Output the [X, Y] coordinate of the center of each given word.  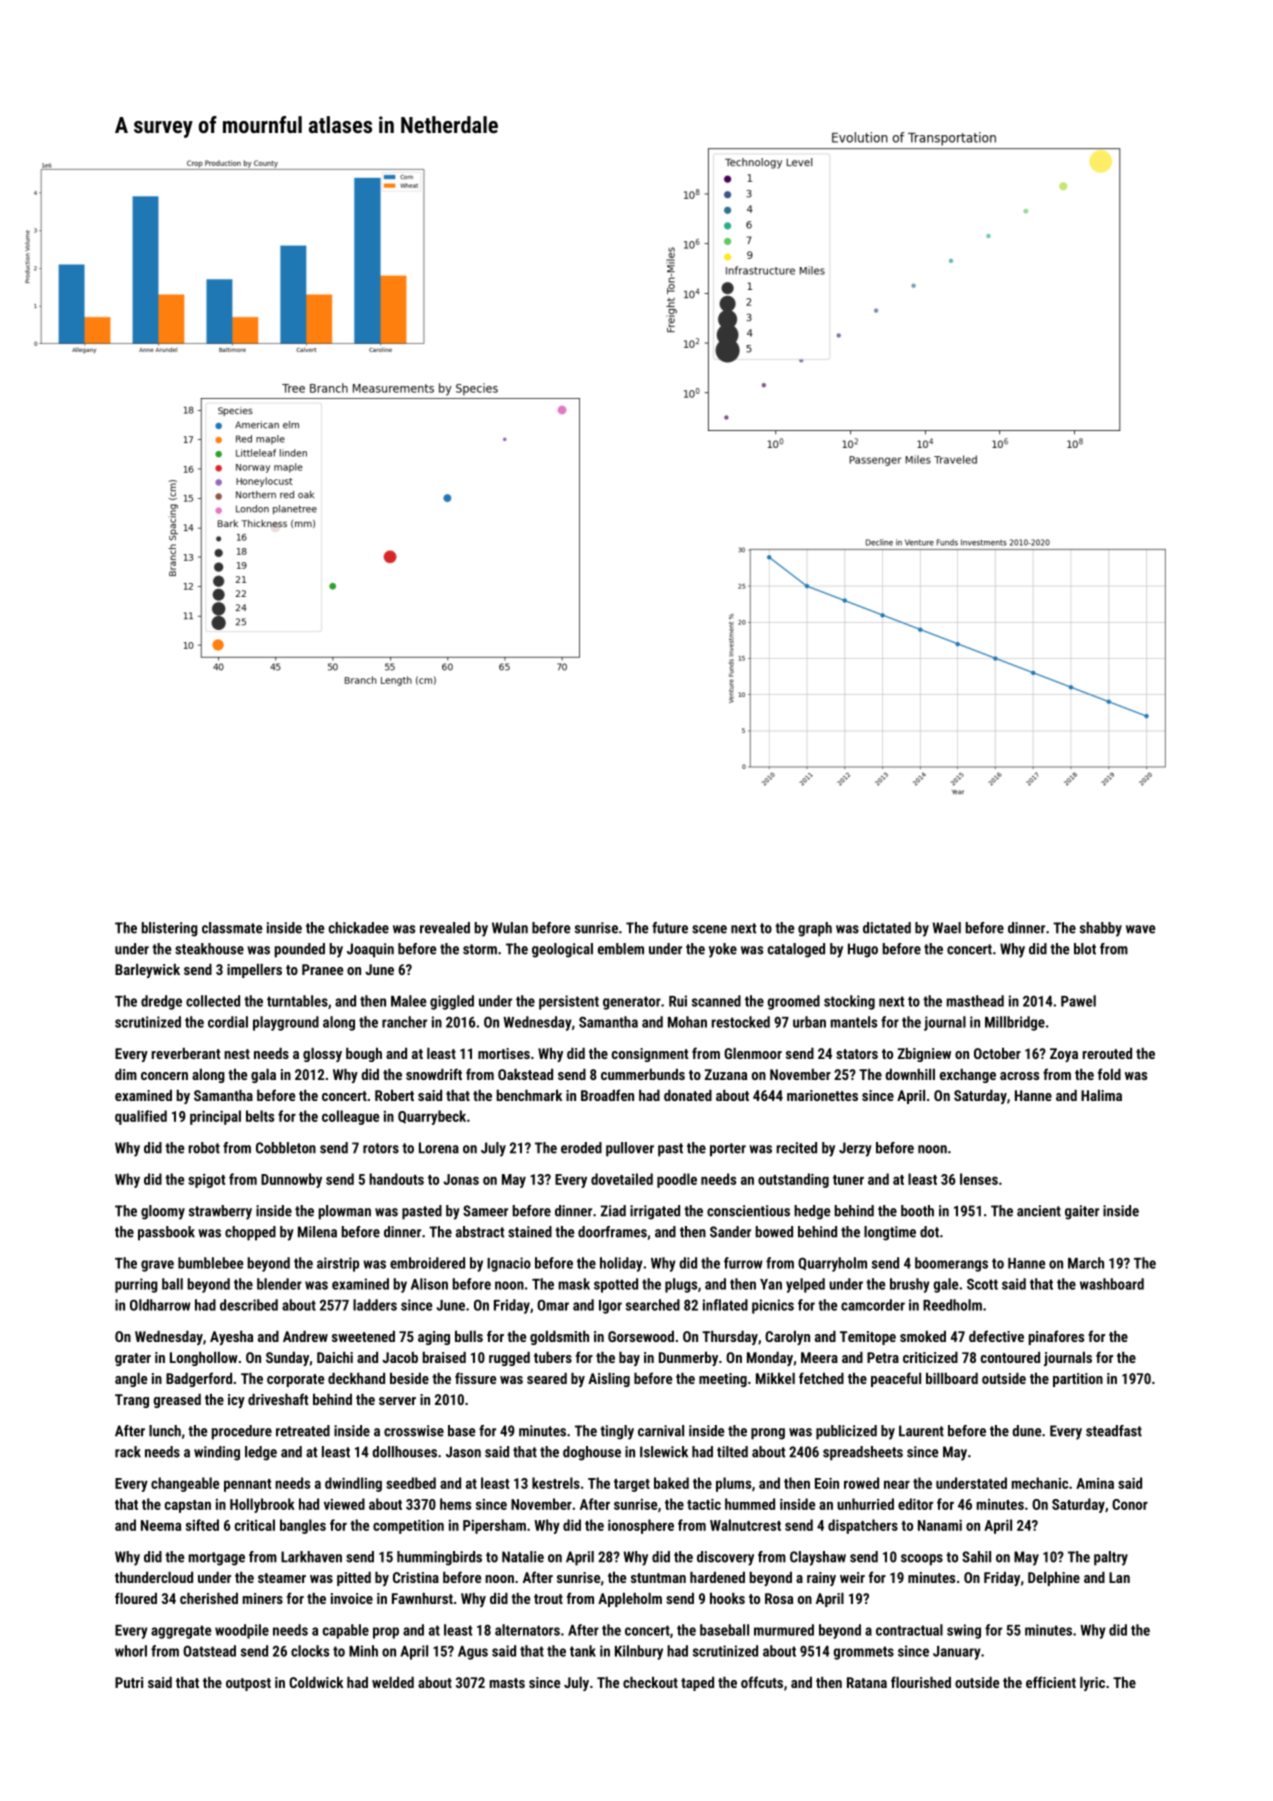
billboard [952, 1378]
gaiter [1082, 1212]
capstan [188, 1506]
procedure [242, 1432]
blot [1085, 949]
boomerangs [951, 1264]
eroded [581, 1148]
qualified [141, 1117]
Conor [1130, 1504]
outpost [248, 1684]
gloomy [163, 1212]
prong [768, 1434]
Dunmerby [688, 1359]
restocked [741, 1022]
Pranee [322, 969]
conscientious [748, 1211]
